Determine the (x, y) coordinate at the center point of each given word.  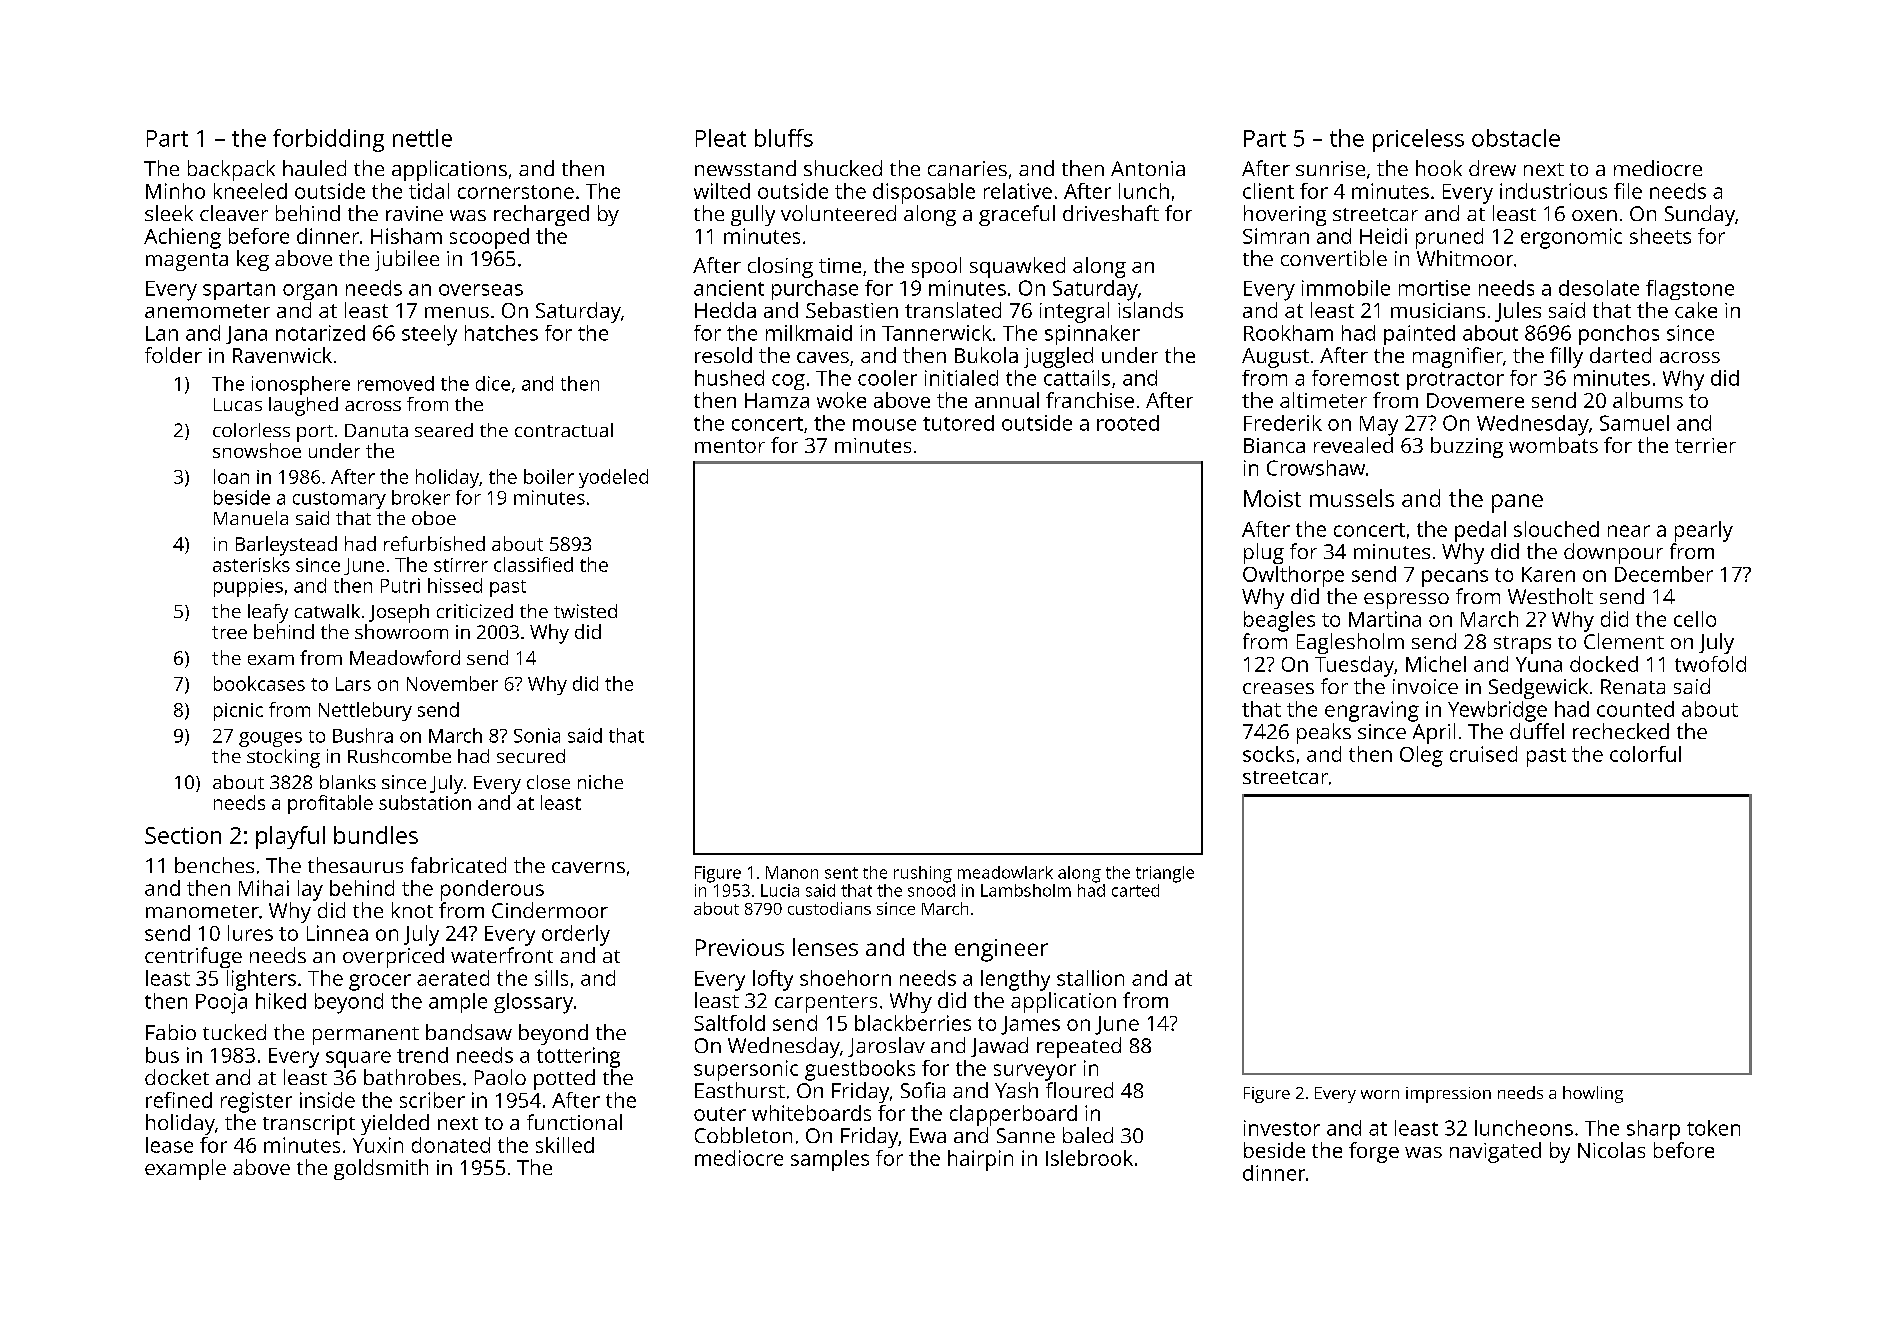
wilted (722, 191)
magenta (187, 262)
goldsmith (381, 1169)
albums (1648, 400)
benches (214, 865)
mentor (730, 446)
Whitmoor (1465, 258)
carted (1135, 890)
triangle (1165, 874)
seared (444, 430)
